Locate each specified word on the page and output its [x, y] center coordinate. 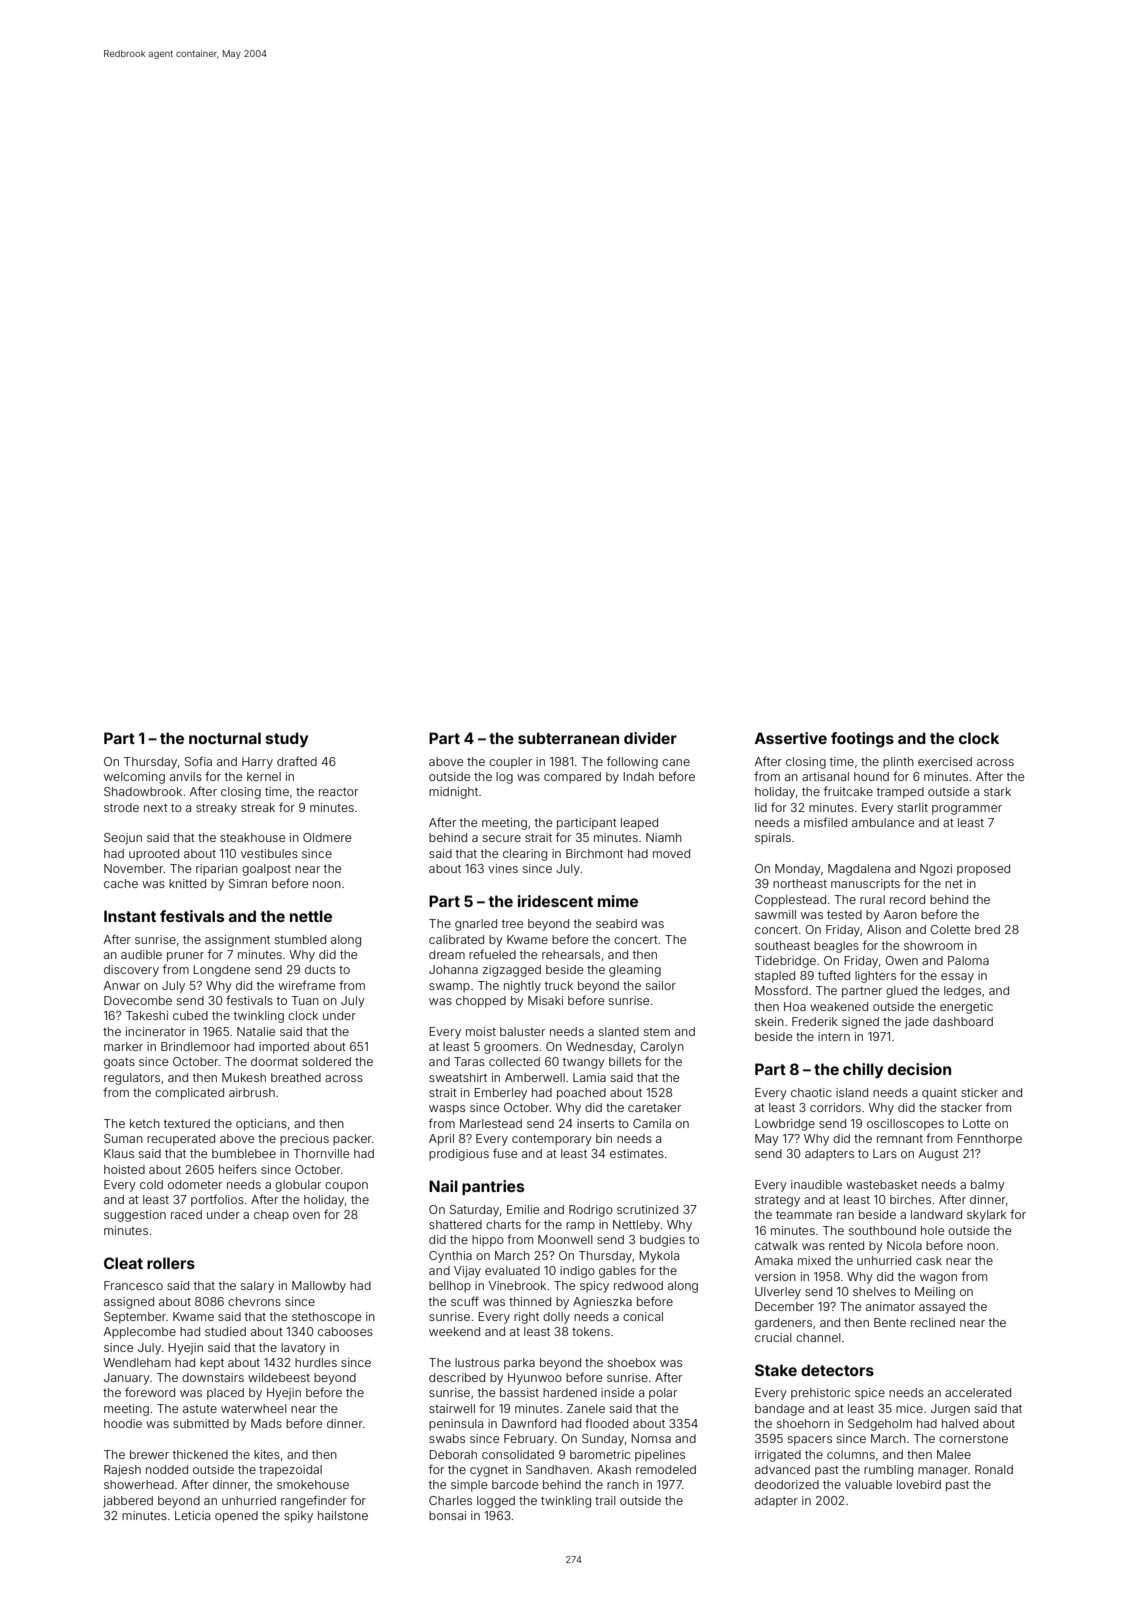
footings [862, 740]
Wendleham [137, 1362]
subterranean [568, 738]
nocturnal [225, 738]
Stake [776, 1370]
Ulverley [778, 1293]
